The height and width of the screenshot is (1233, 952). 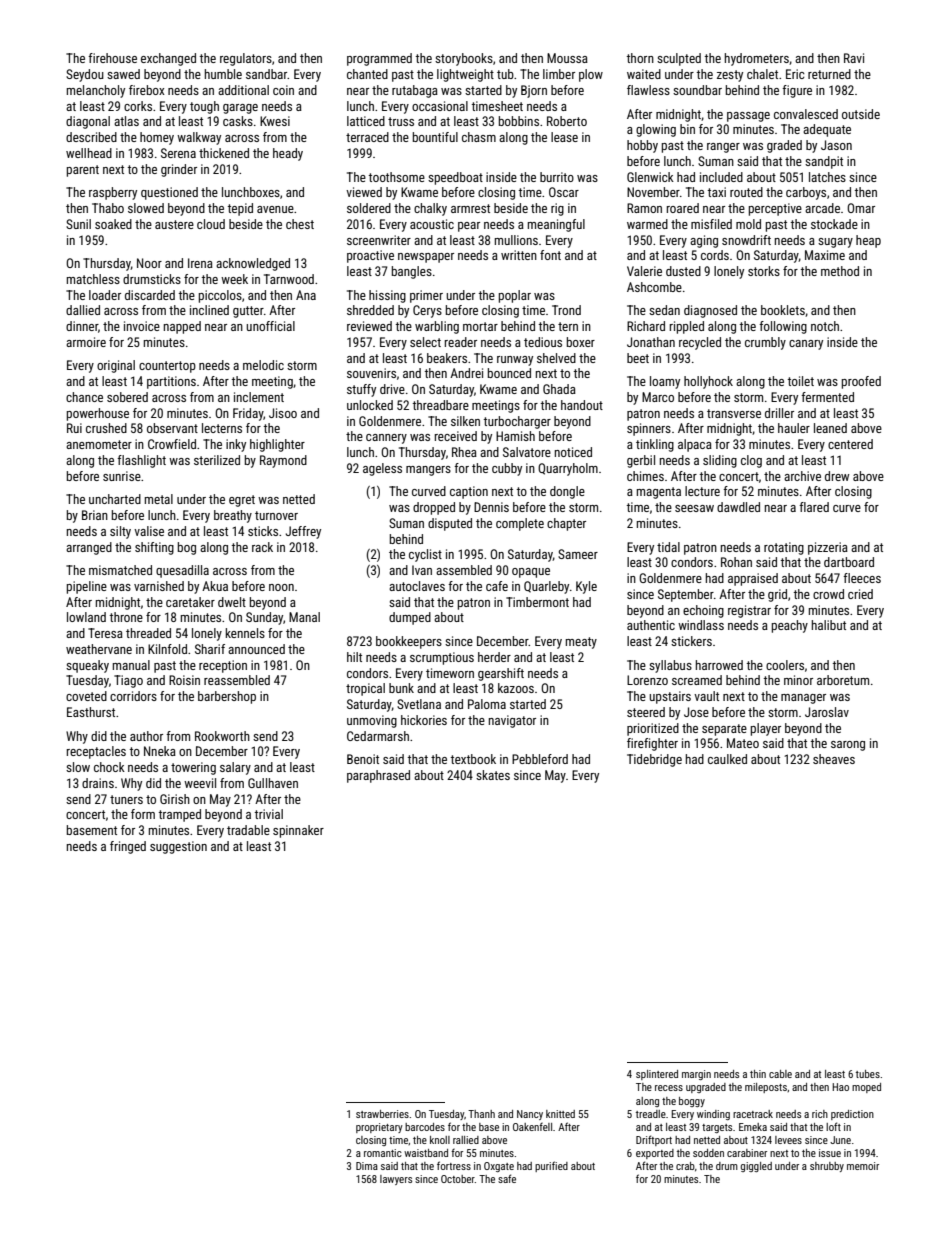 I want to click on parent, so click(x=83, y=171).
